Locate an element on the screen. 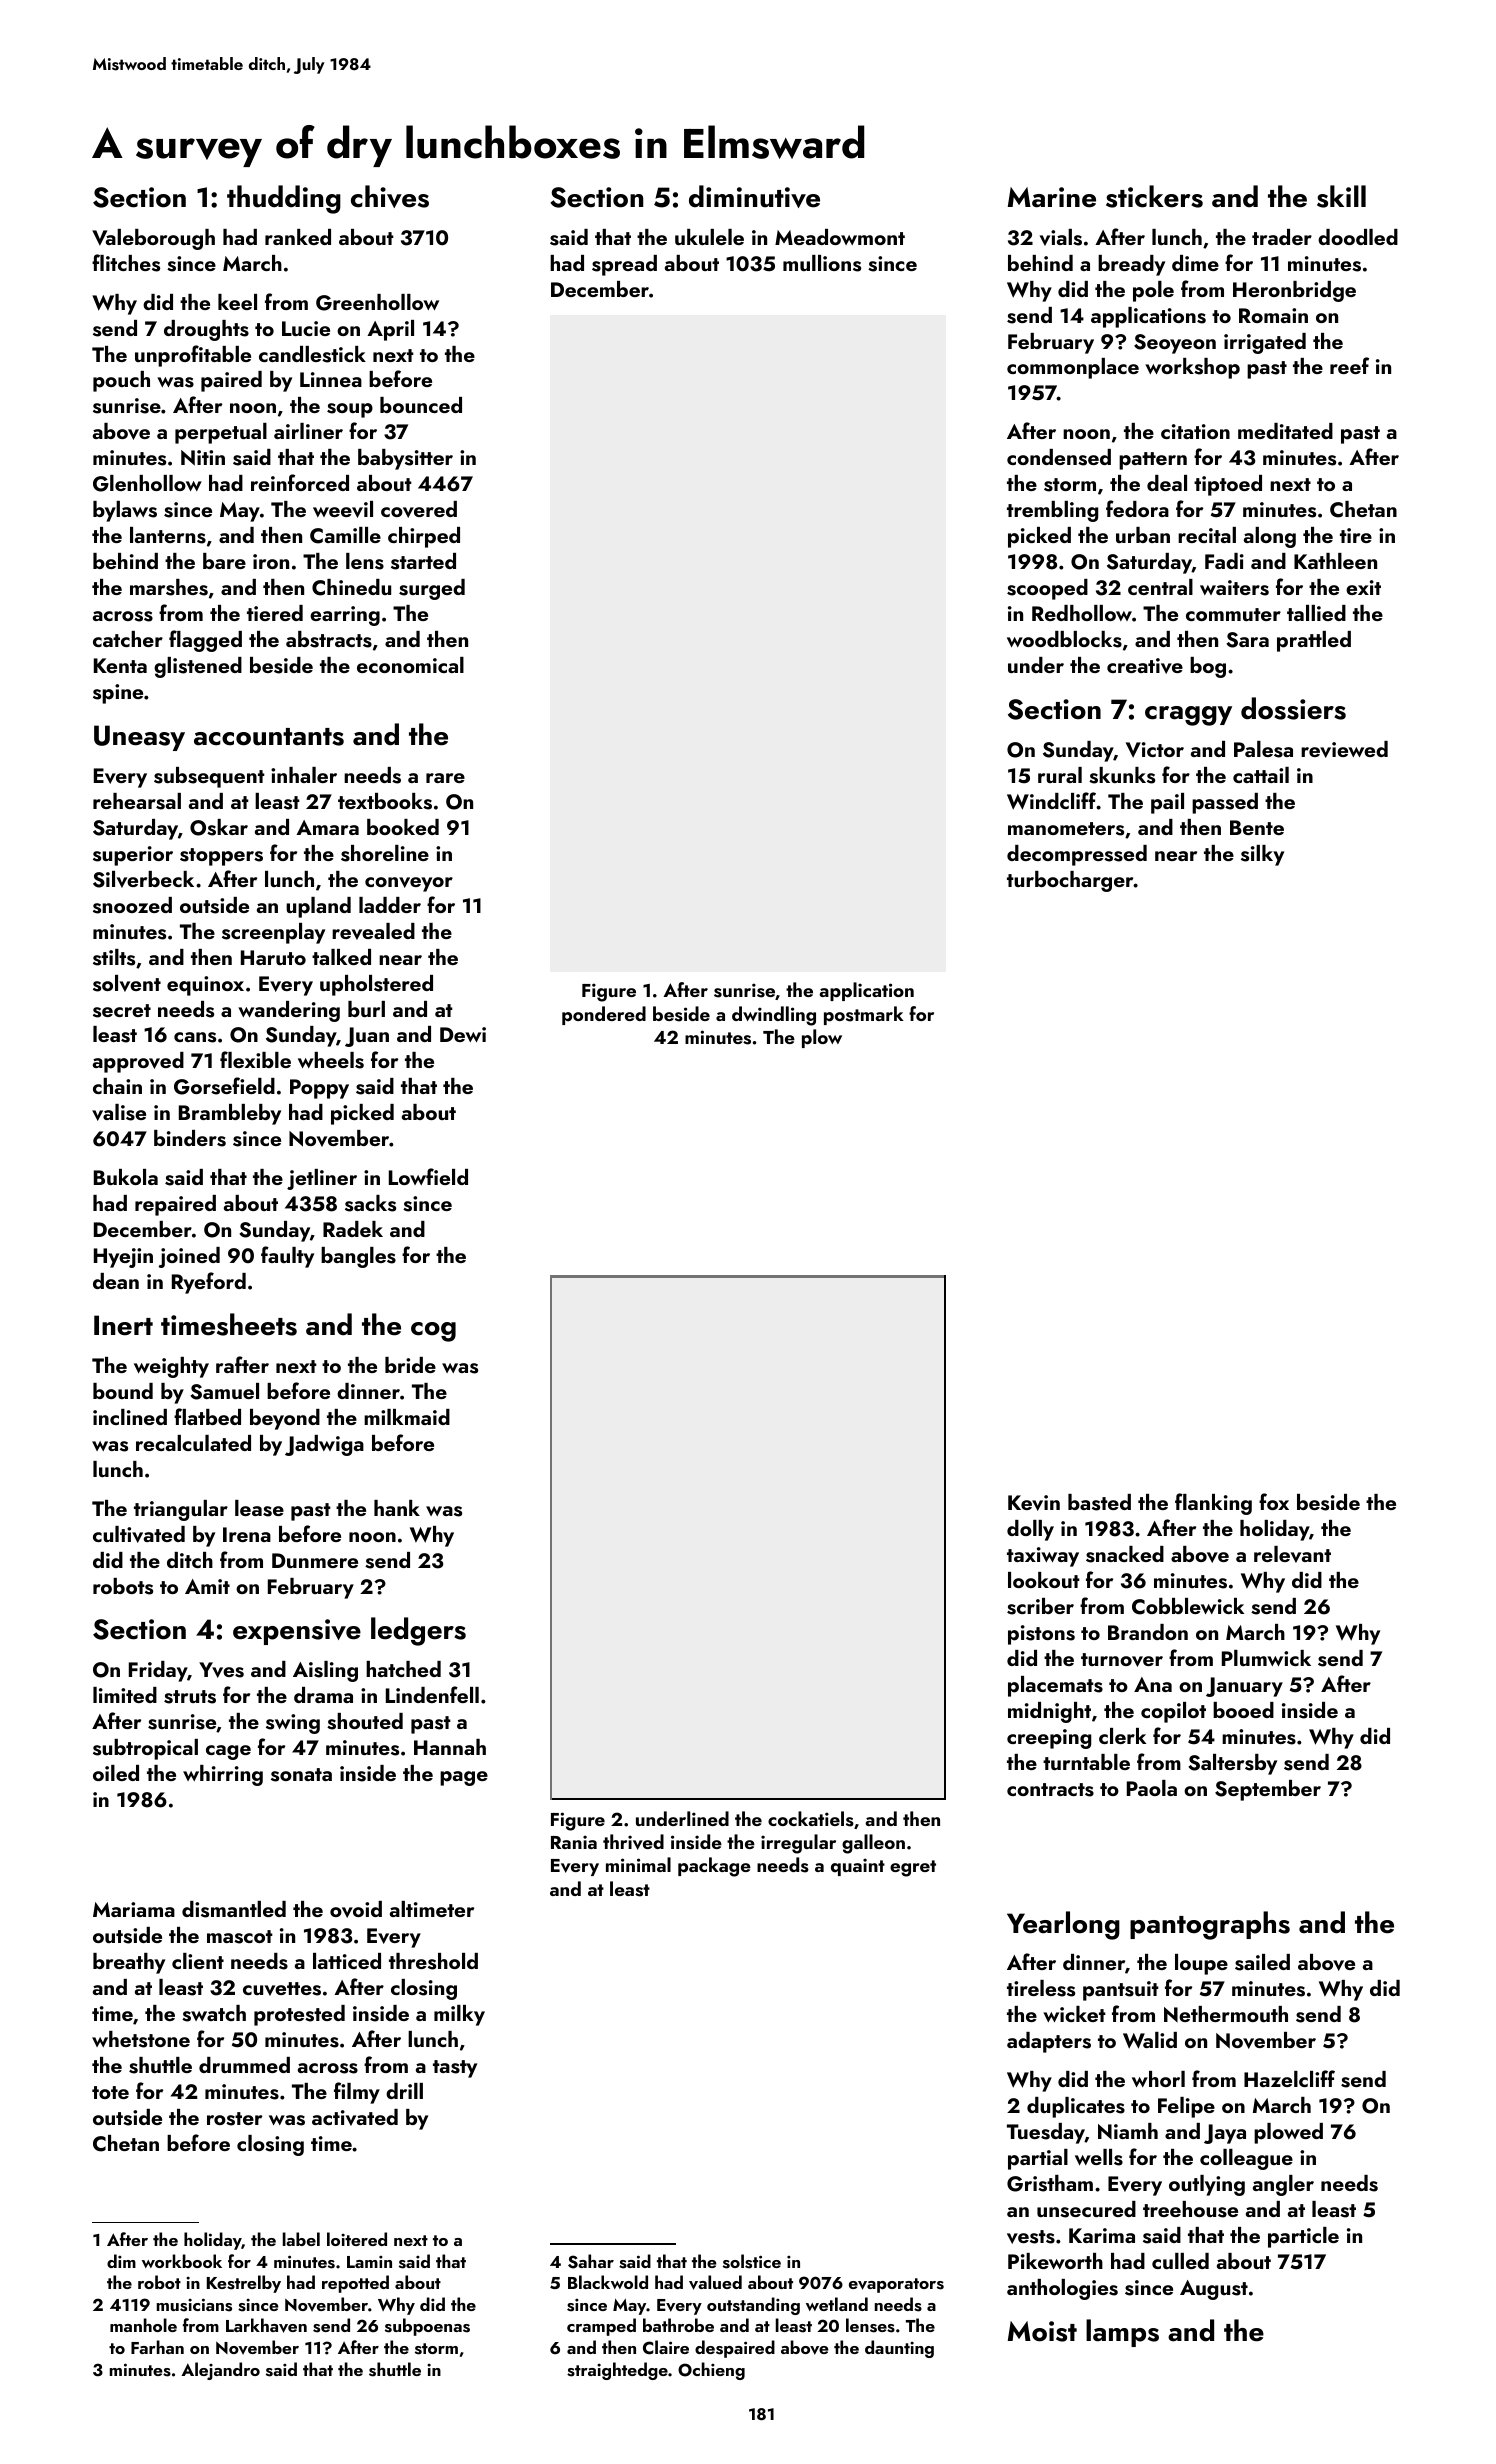 The height and width of the screenshot is (2464, 1496). accountants is located at coordinates (269, 737).
